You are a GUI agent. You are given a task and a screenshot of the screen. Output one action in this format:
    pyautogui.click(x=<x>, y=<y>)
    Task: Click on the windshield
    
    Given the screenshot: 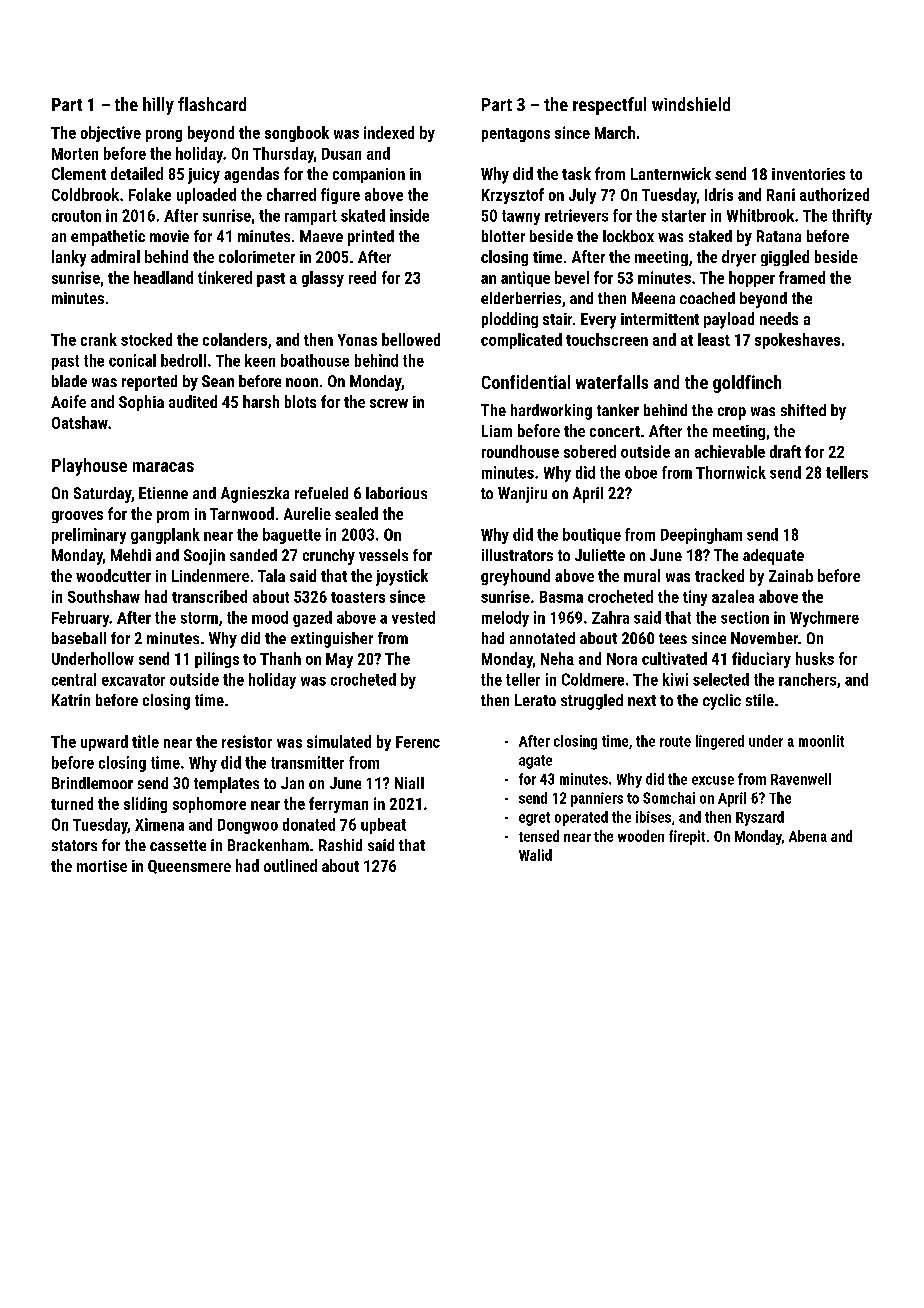 What is the action you would take?
    pyautogui.click(x=691, y=104)
